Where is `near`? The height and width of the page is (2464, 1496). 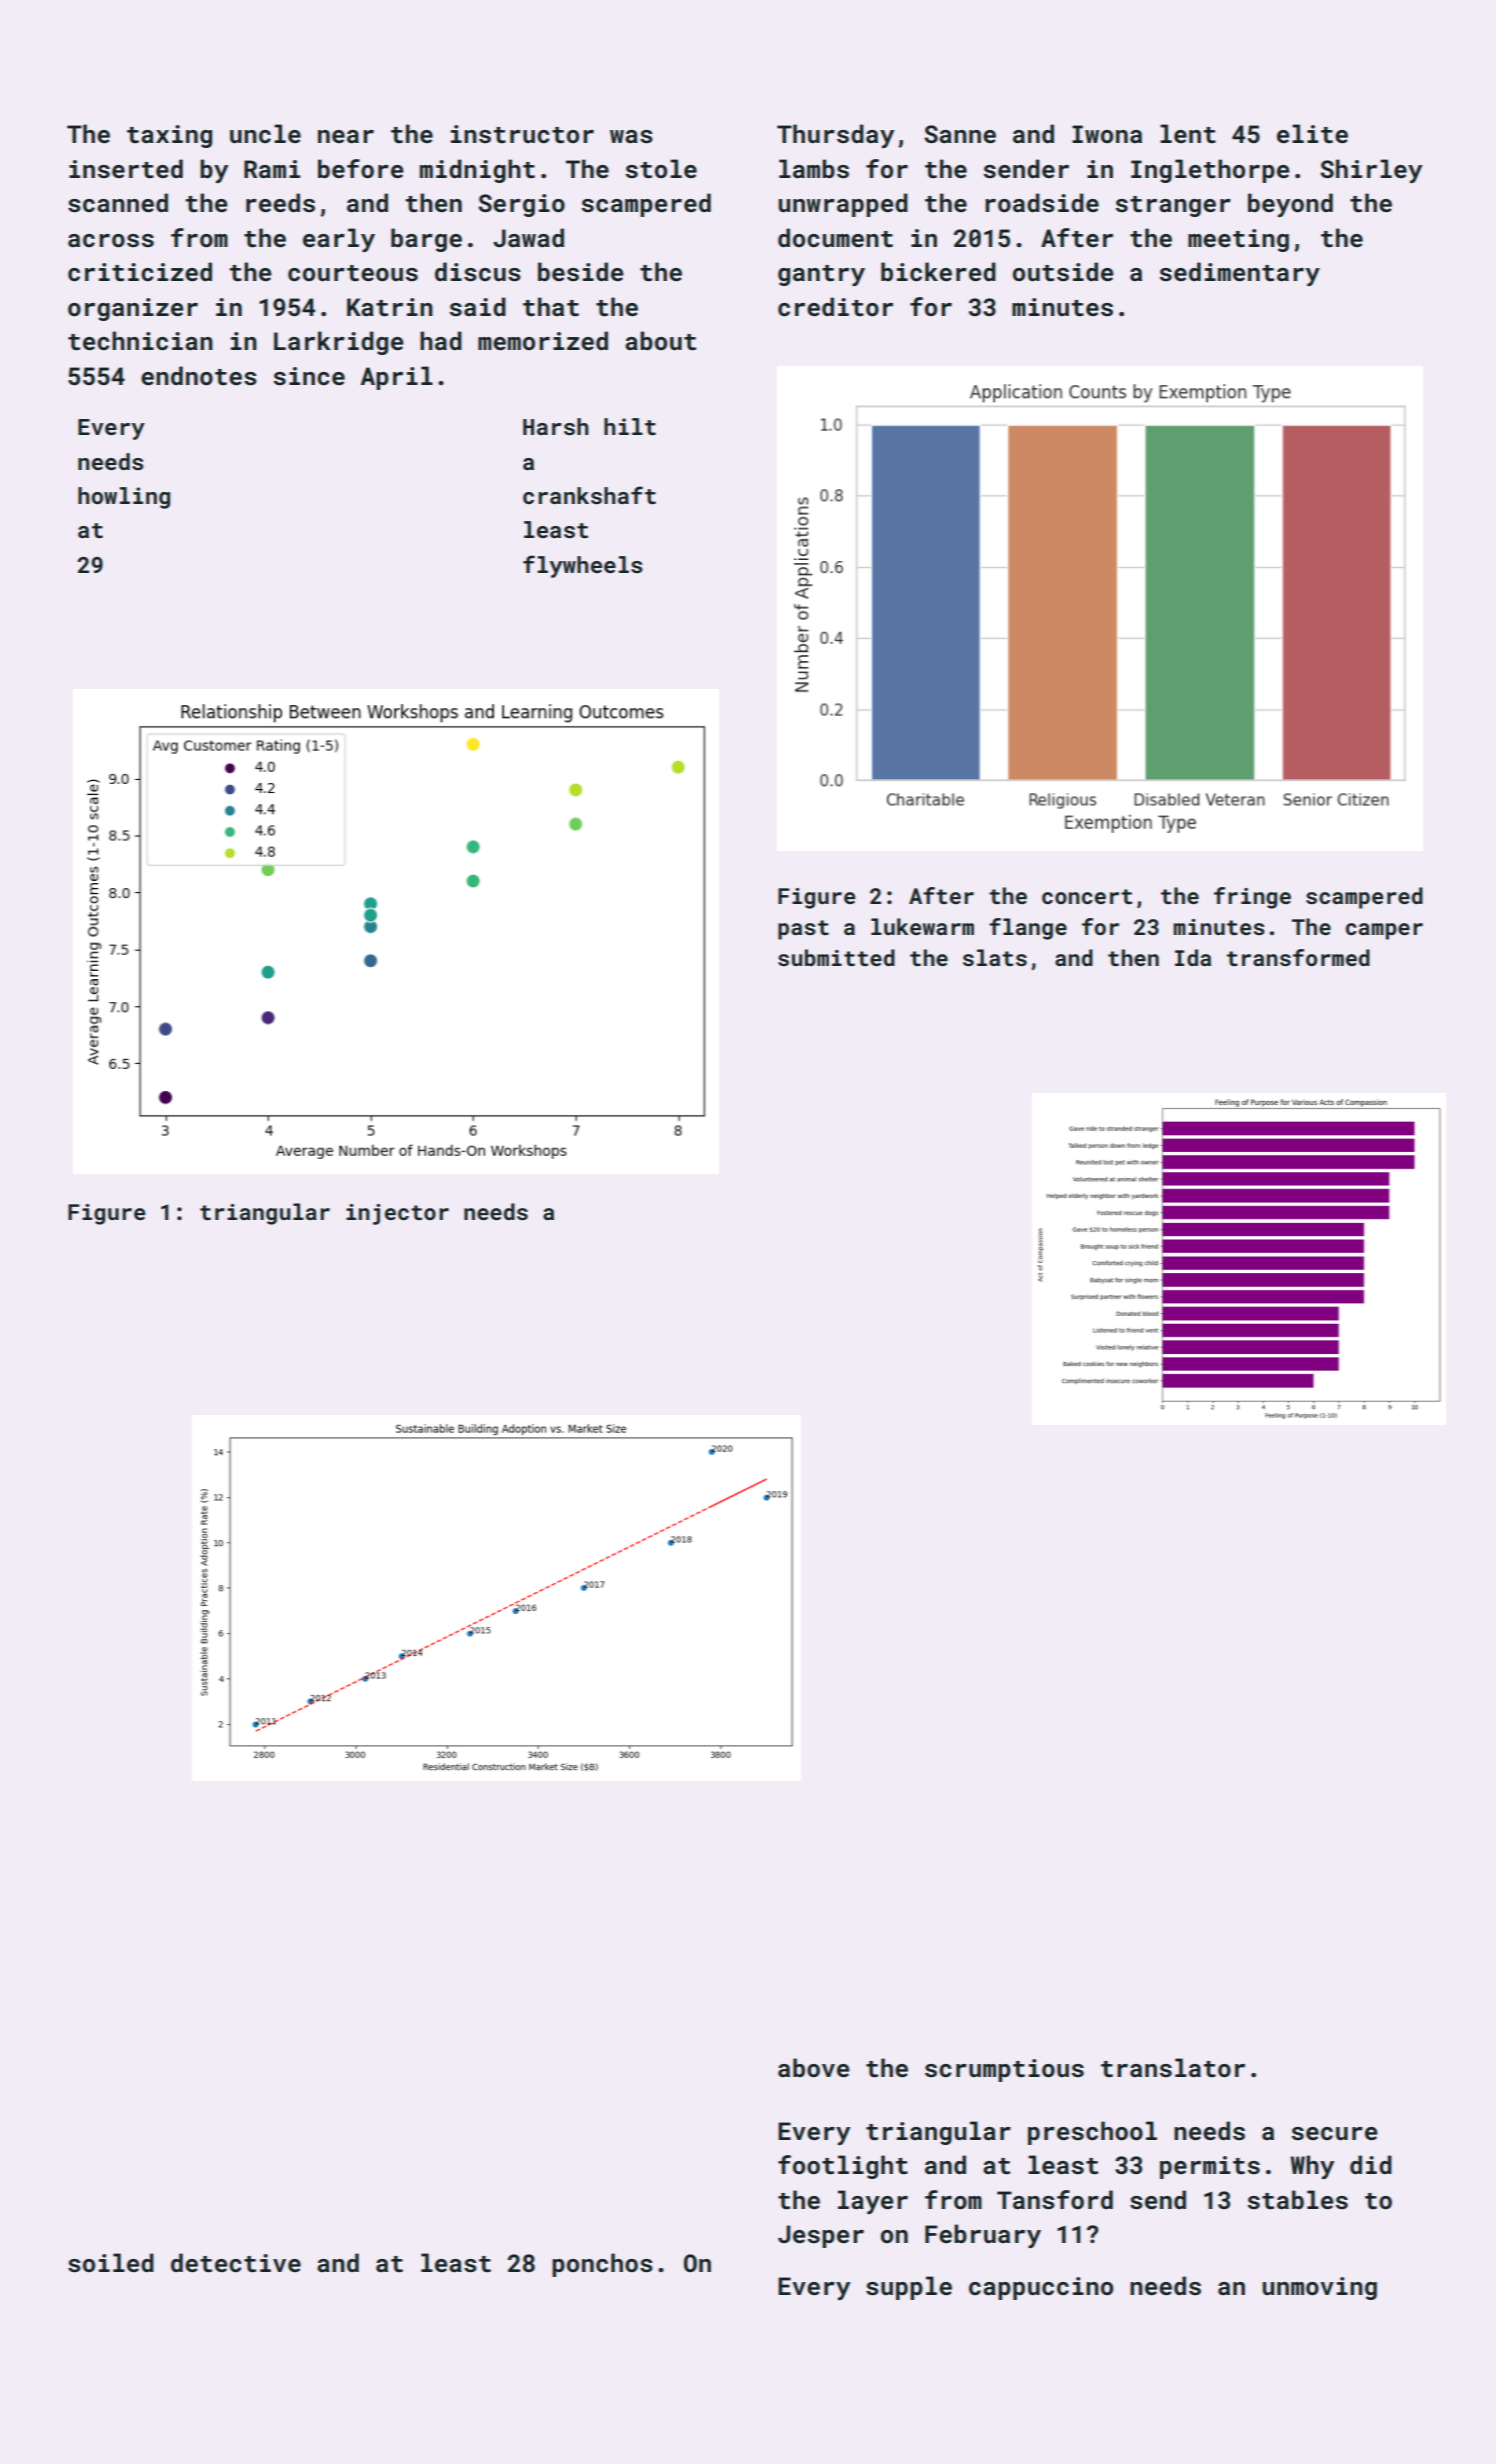 near is located at coordinates (346, 136).
